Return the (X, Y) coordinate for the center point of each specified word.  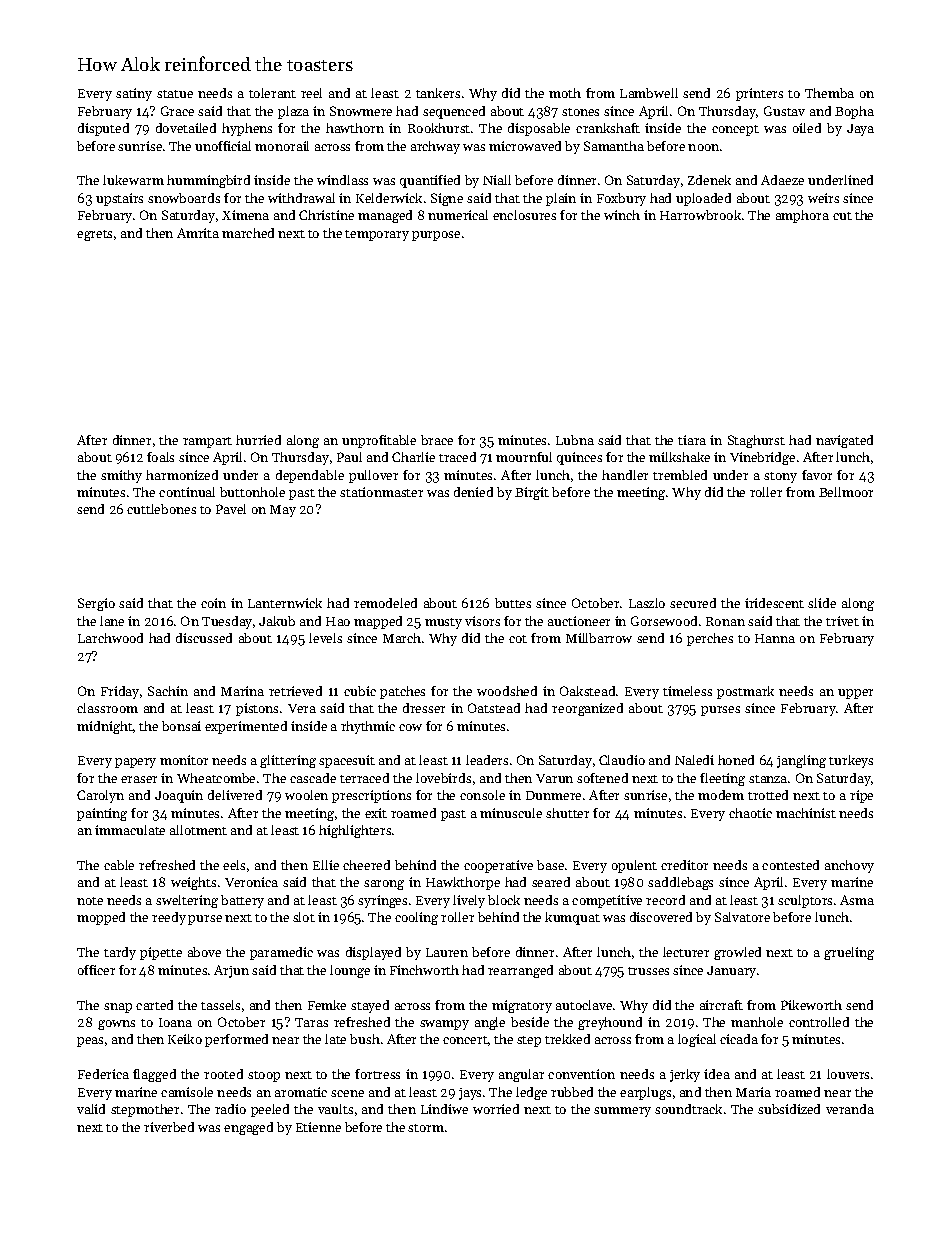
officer (96, 970)
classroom (107, 708)
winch (622, 215)
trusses (648, 971)
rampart (207, 442)
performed (236, 1040)
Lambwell (649, 93)
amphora (802, 216)
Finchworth (424, 970)
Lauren (447, 952)
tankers (438, 93)
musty (443, 623)
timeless (687, 691)
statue (175, 94)
